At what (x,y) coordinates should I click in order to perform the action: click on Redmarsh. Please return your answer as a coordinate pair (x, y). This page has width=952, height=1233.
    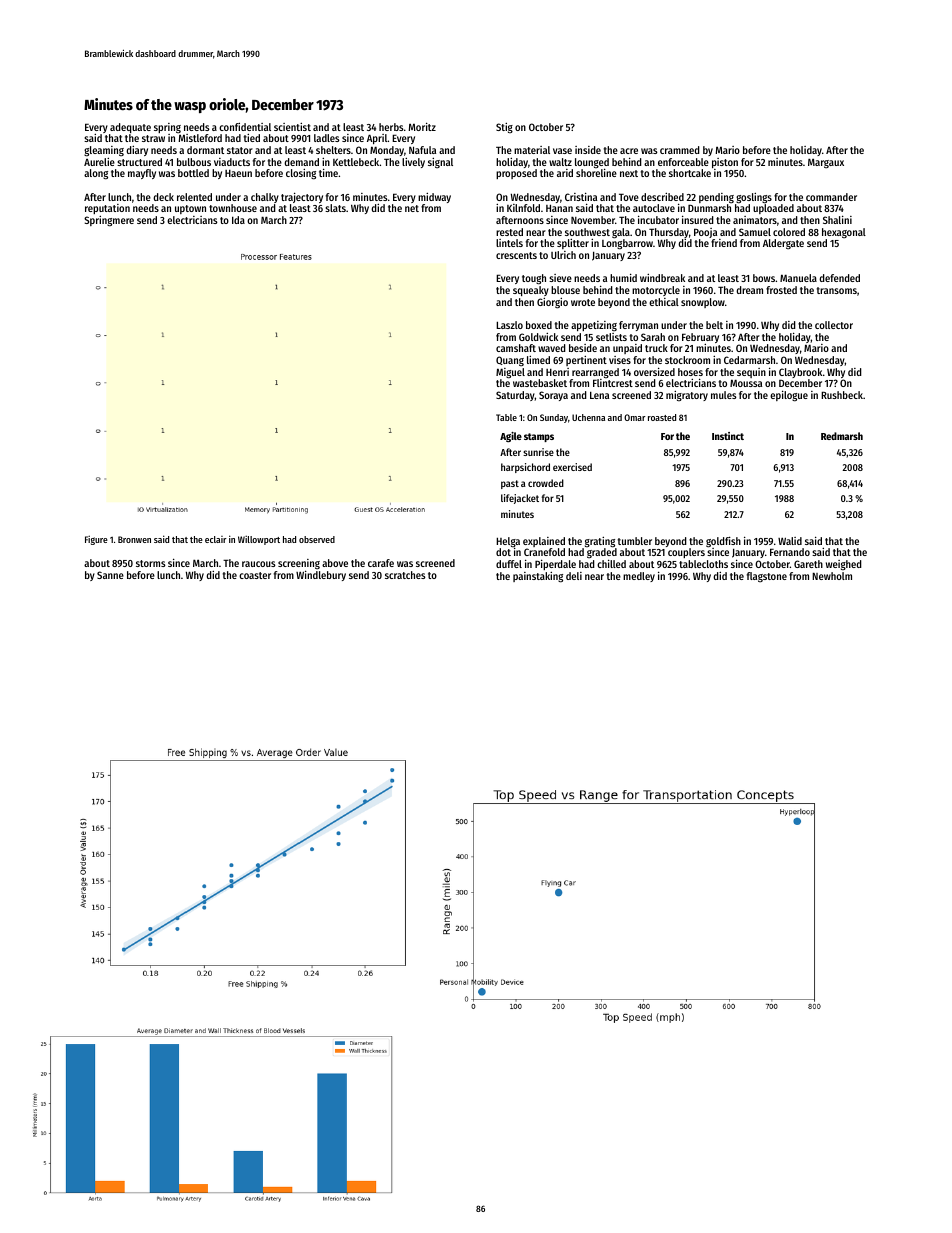
    Looking at the image, I should click on (842, 436).
